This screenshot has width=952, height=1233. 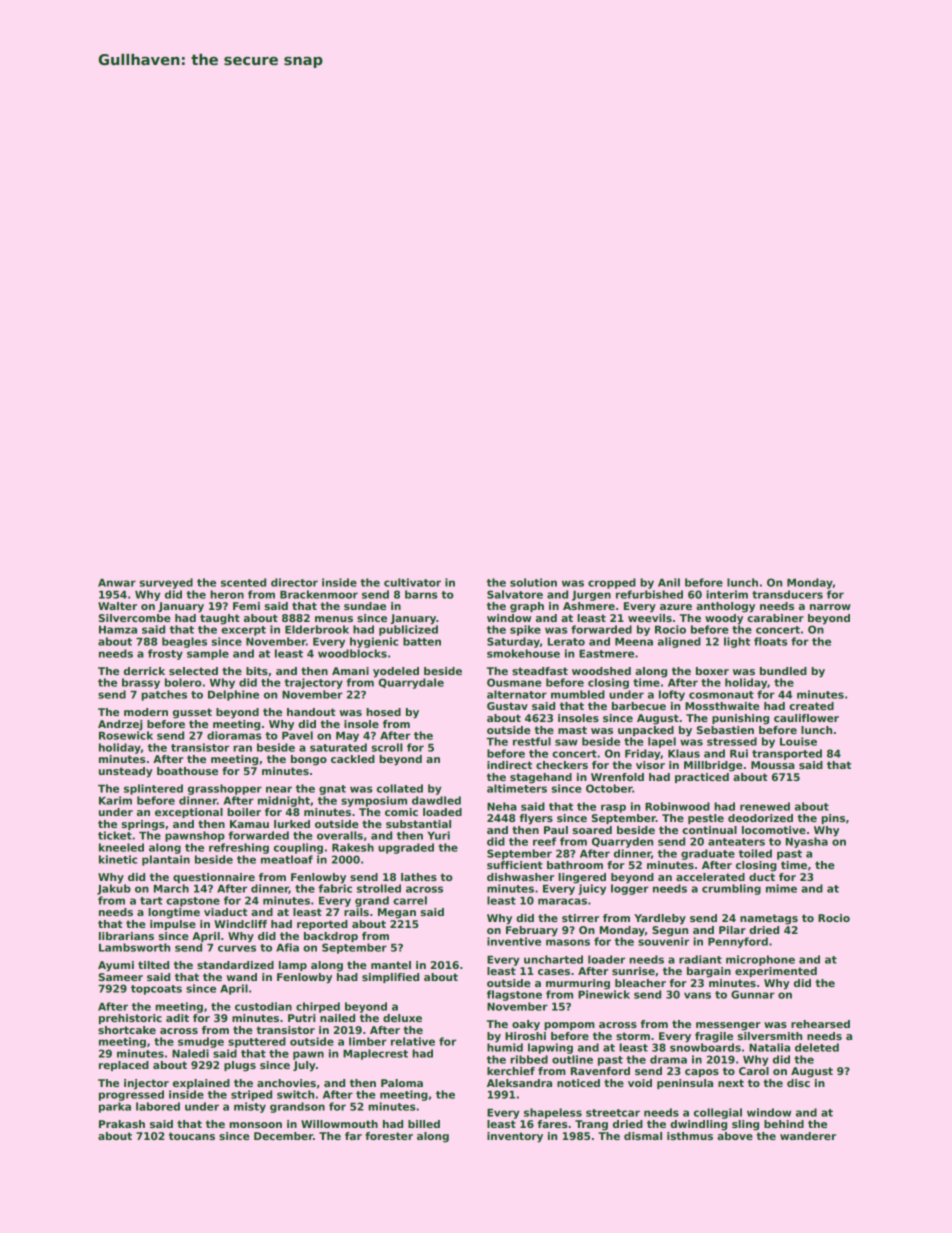 I want to click on refreshing, so click(x=239, y=848).
